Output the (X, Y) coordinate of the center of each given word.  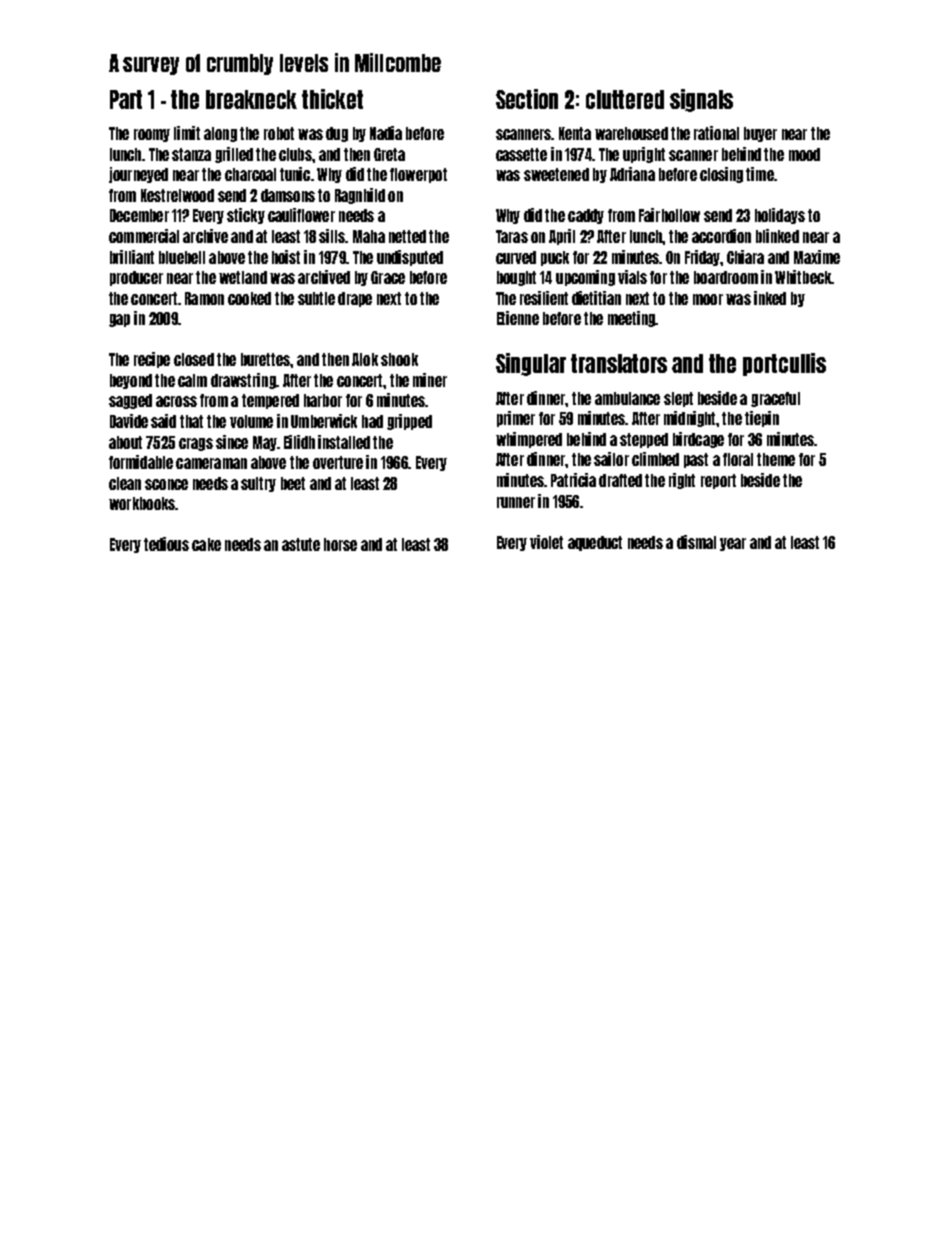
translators (619, 363)
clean (125, 483)
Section (527, 99)
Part (126, 99)
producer (136, 278)
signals (701, 100)
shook (399, 359)
